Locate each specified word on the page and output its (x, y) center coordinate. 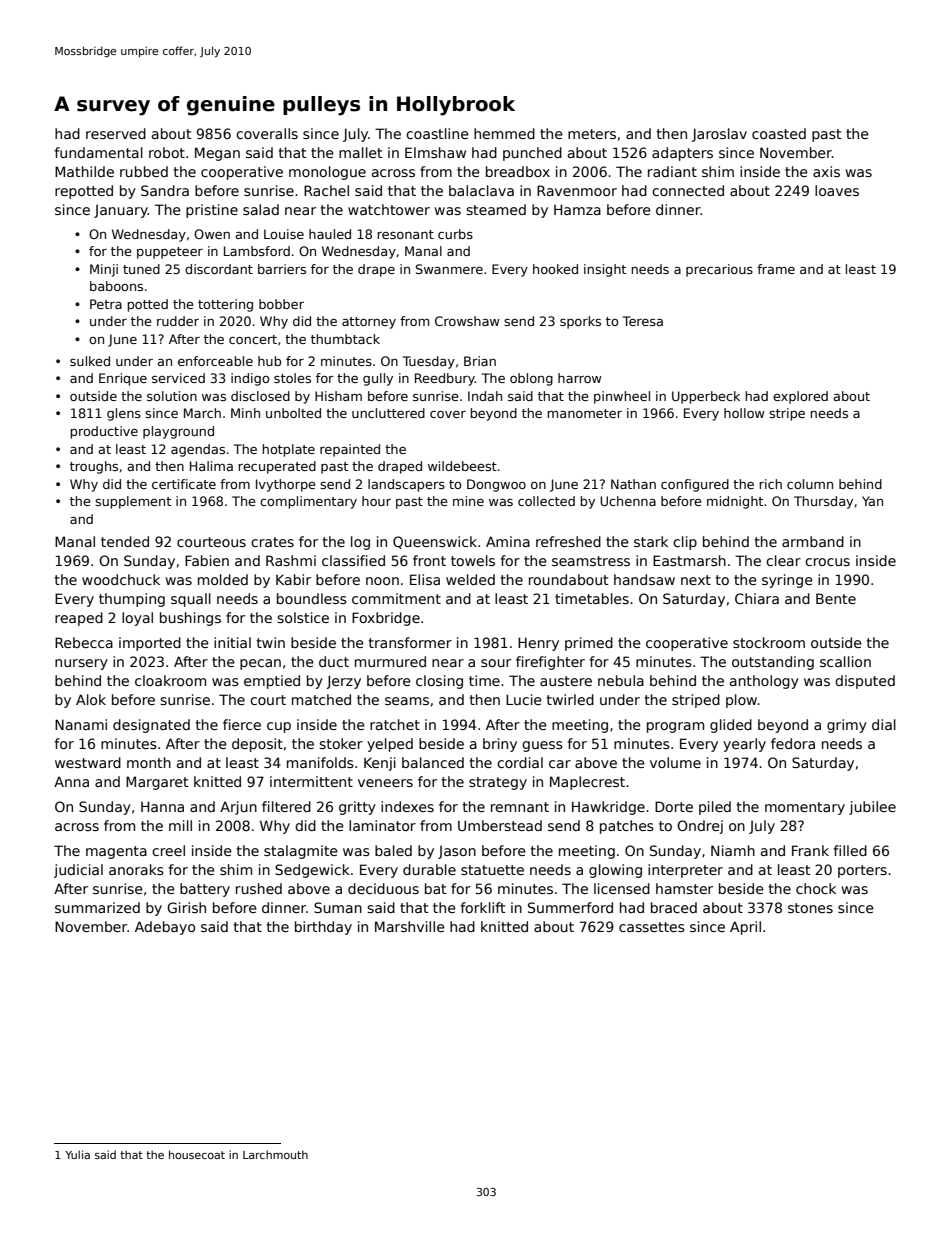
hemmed (504, 133)
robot (167, 152)
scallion (845, 661)
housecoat (197, 1154)
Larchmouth (275, 1154)
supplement (133, 502)
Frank (810, 850)
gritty (357, 808)
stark (651, 541)
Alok (91, 699)
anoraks (136, 869)
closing (439, 682)
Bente (836, 598)
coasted (779, 133)
